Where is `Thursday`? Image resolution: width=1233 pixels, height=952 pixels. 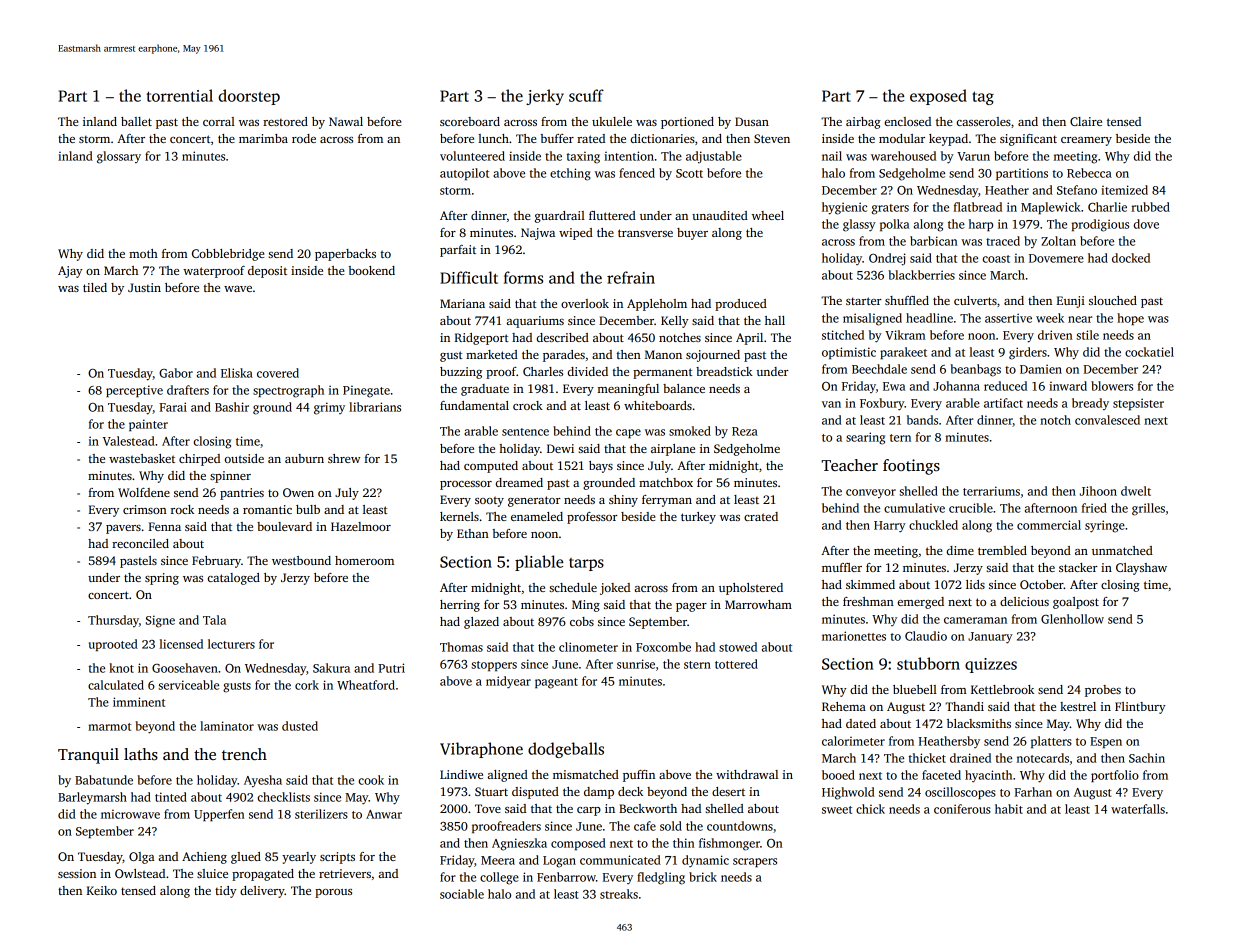
Thursday is located at coordinates (113, 621).
